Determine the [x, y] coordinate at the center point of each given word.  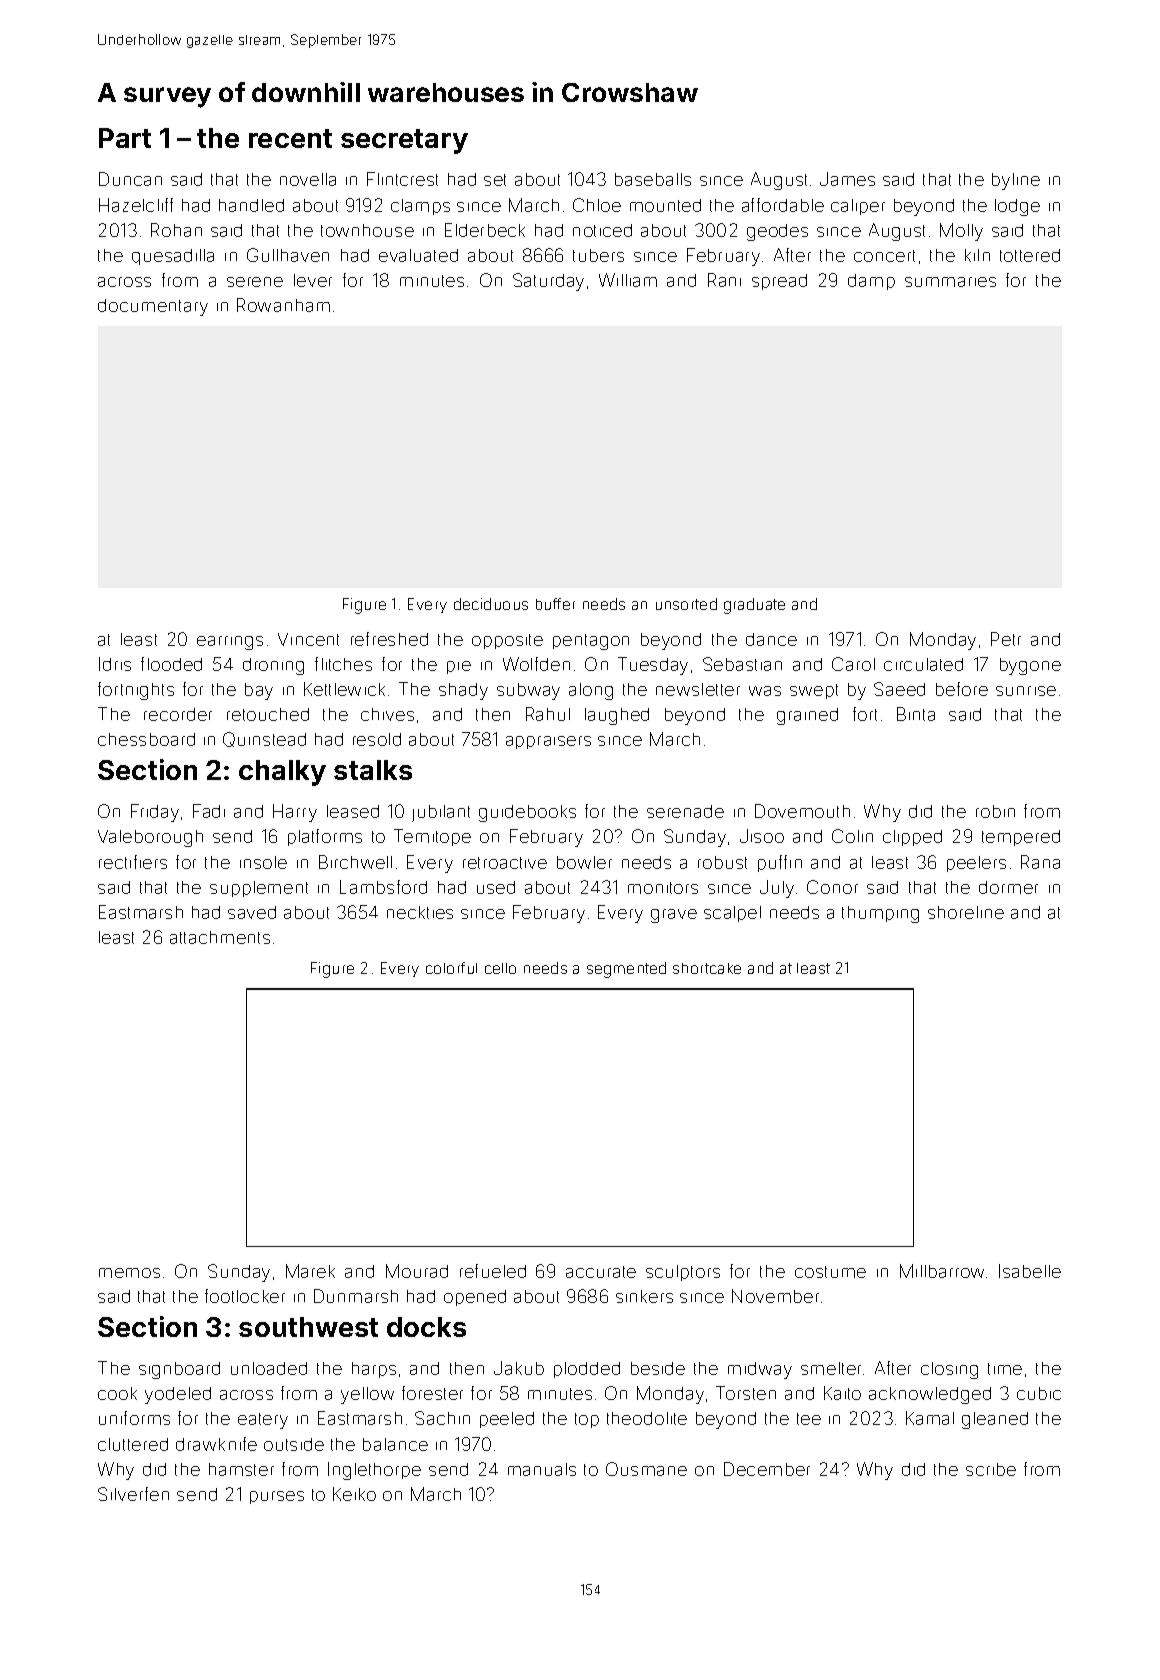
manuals [542, 1469]
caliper [858, 207]
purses [277, 1497]
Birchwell [355, 862]
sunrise [1026, 691]
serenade [685, 811]
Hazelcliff [136, 205]
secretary [404, 141]
